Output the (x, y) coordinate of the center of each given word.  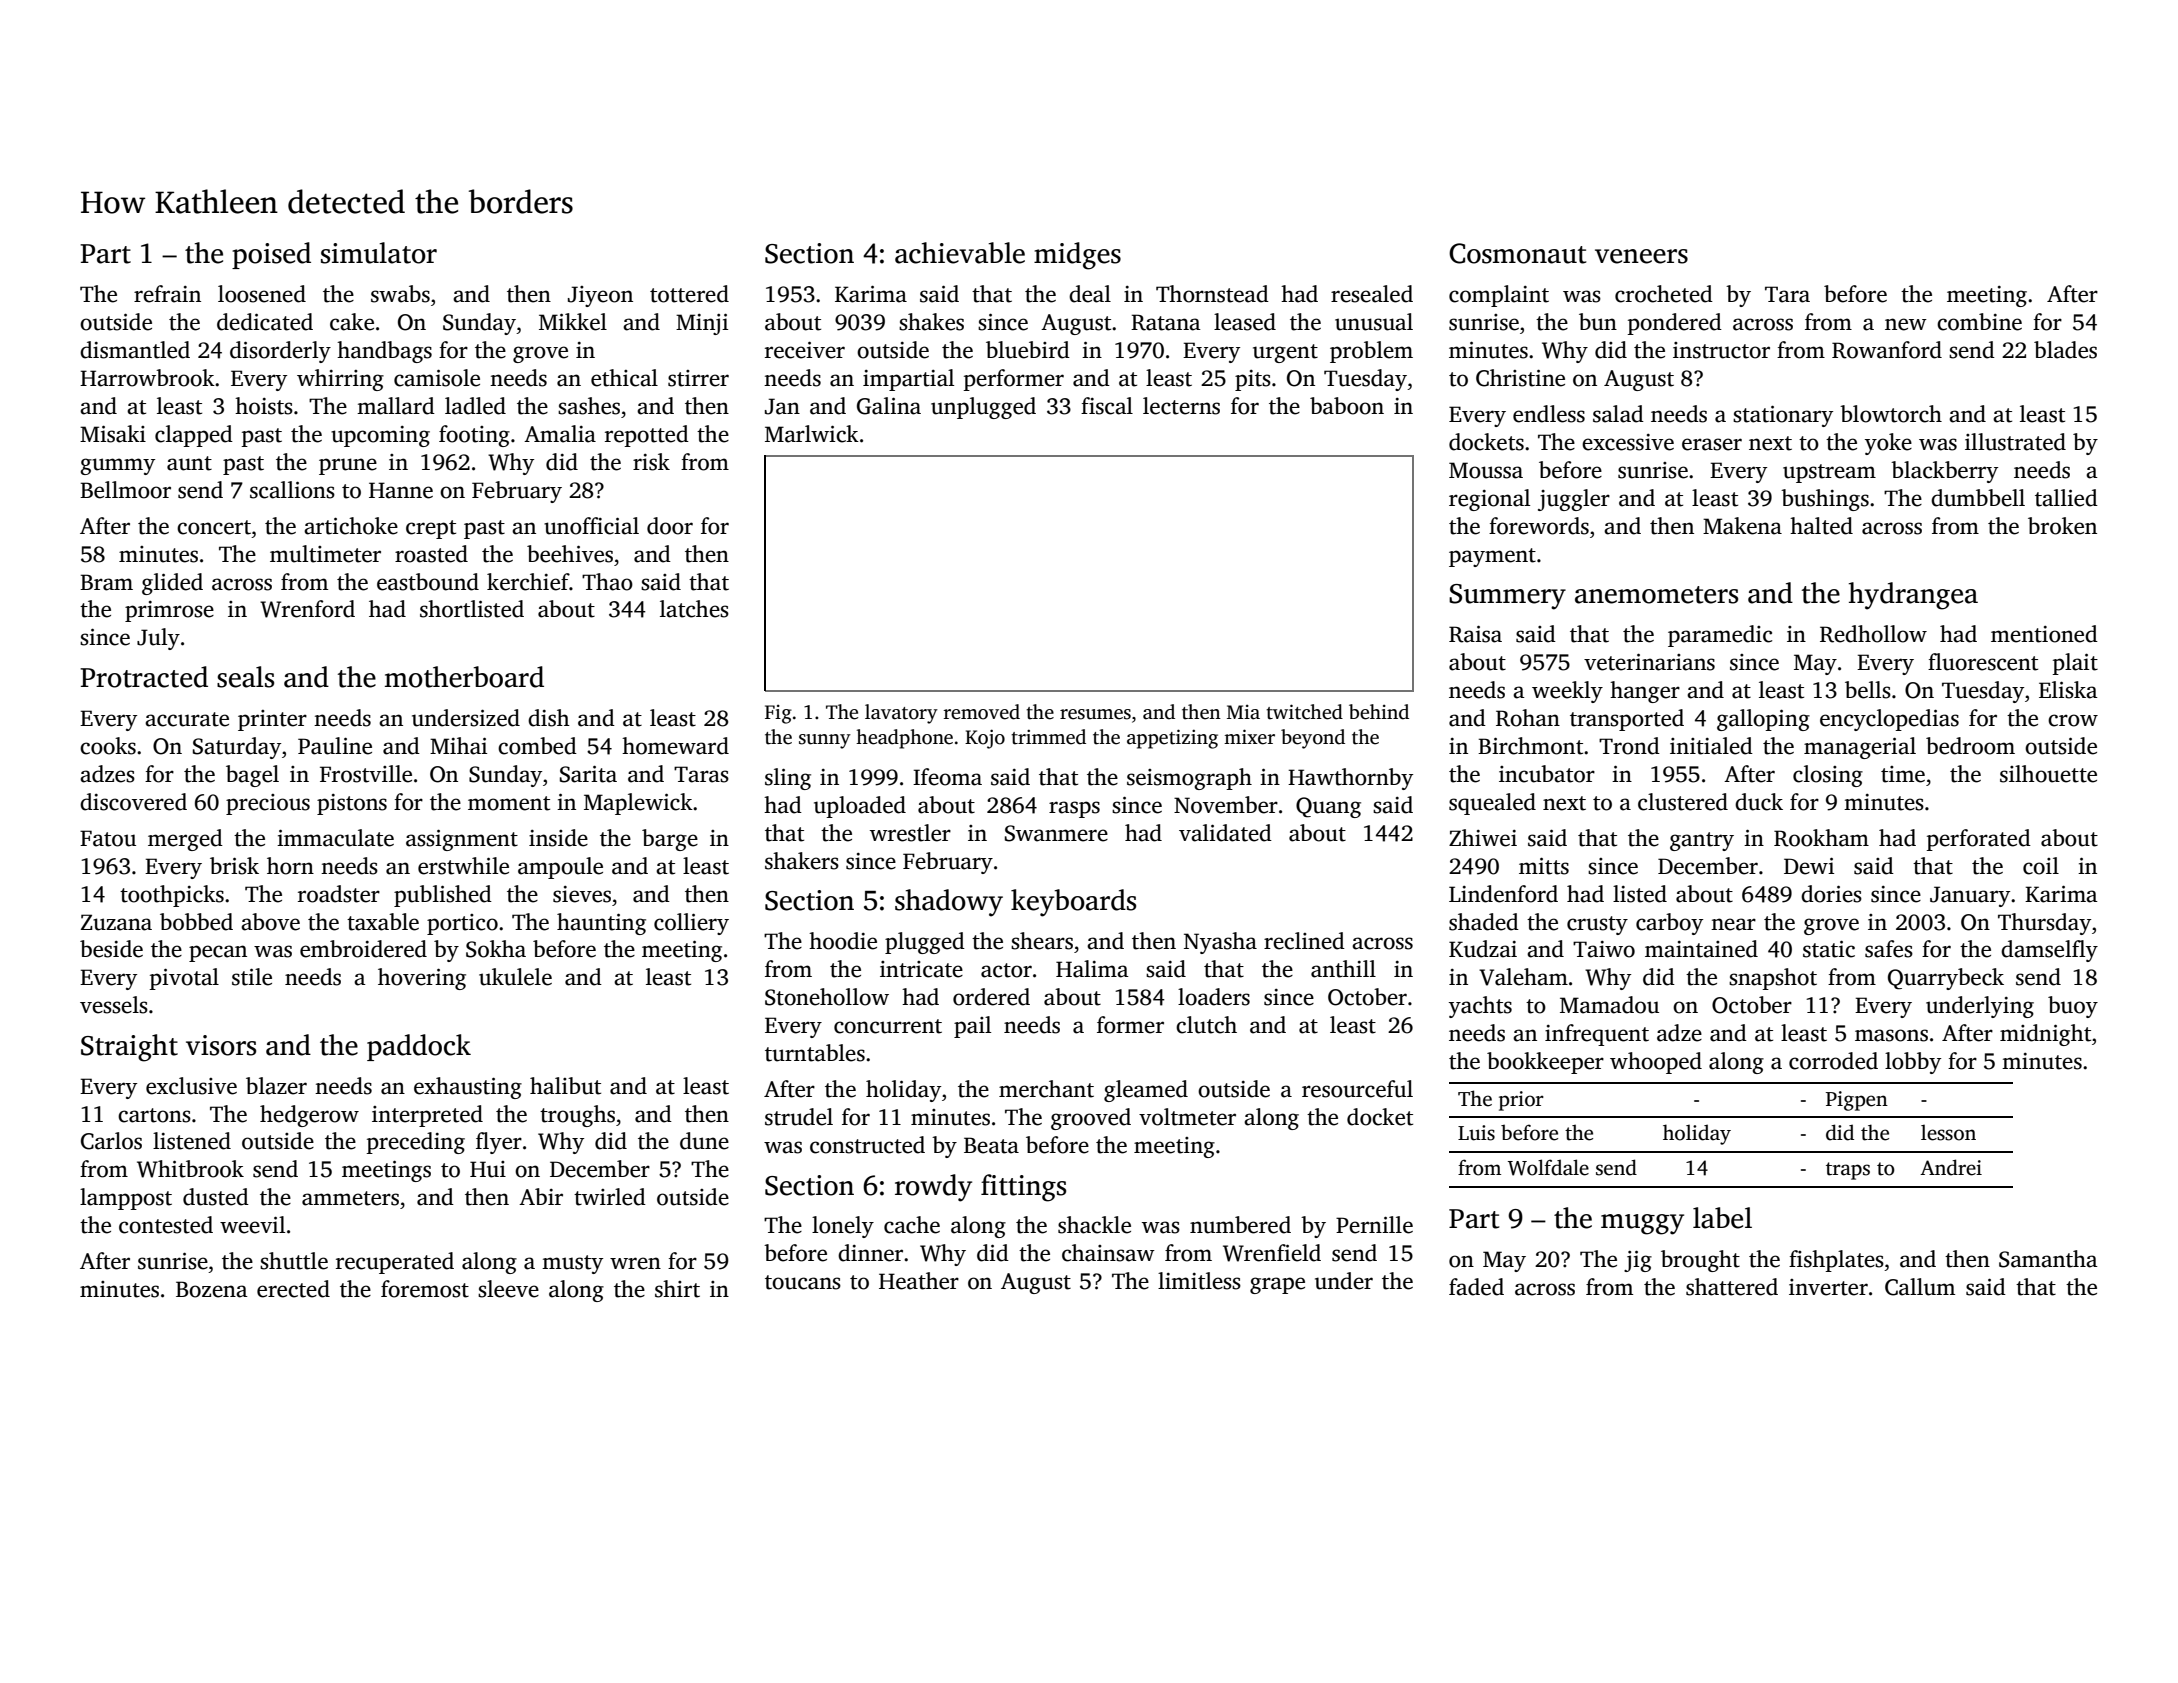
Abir (541, 1196)
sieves (582, 894)
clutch (1206, 1025)
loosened (262, 294)
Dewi (1809, 866)
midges (1077, 256)
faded (1476, 1287)
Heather (919, 1281)
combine (1979, 322)
